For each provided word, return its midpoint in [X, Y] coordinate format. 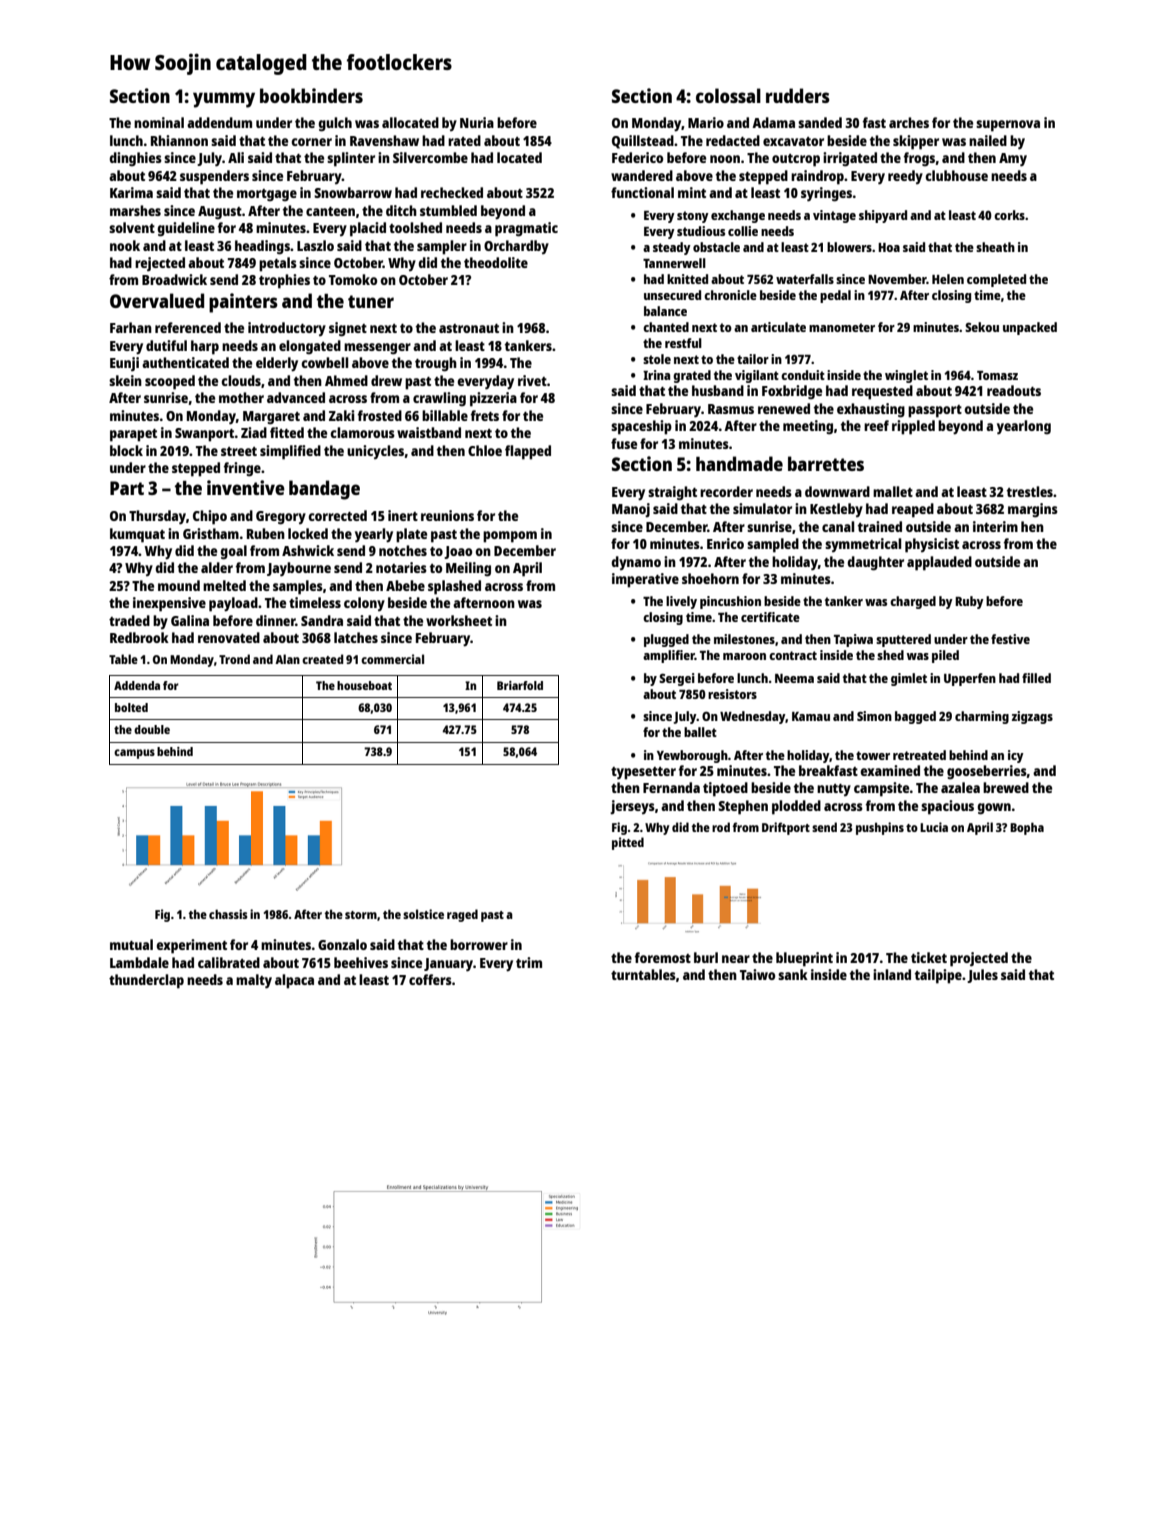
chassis [228, 914]
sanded [820, 122]
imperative [645, 580]
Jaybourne [299, 569]
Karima [131, 192]
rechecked [452, 192]
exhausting [871, 410]
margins [1033, 510]
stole [657, 359]
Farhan [131, 327]
